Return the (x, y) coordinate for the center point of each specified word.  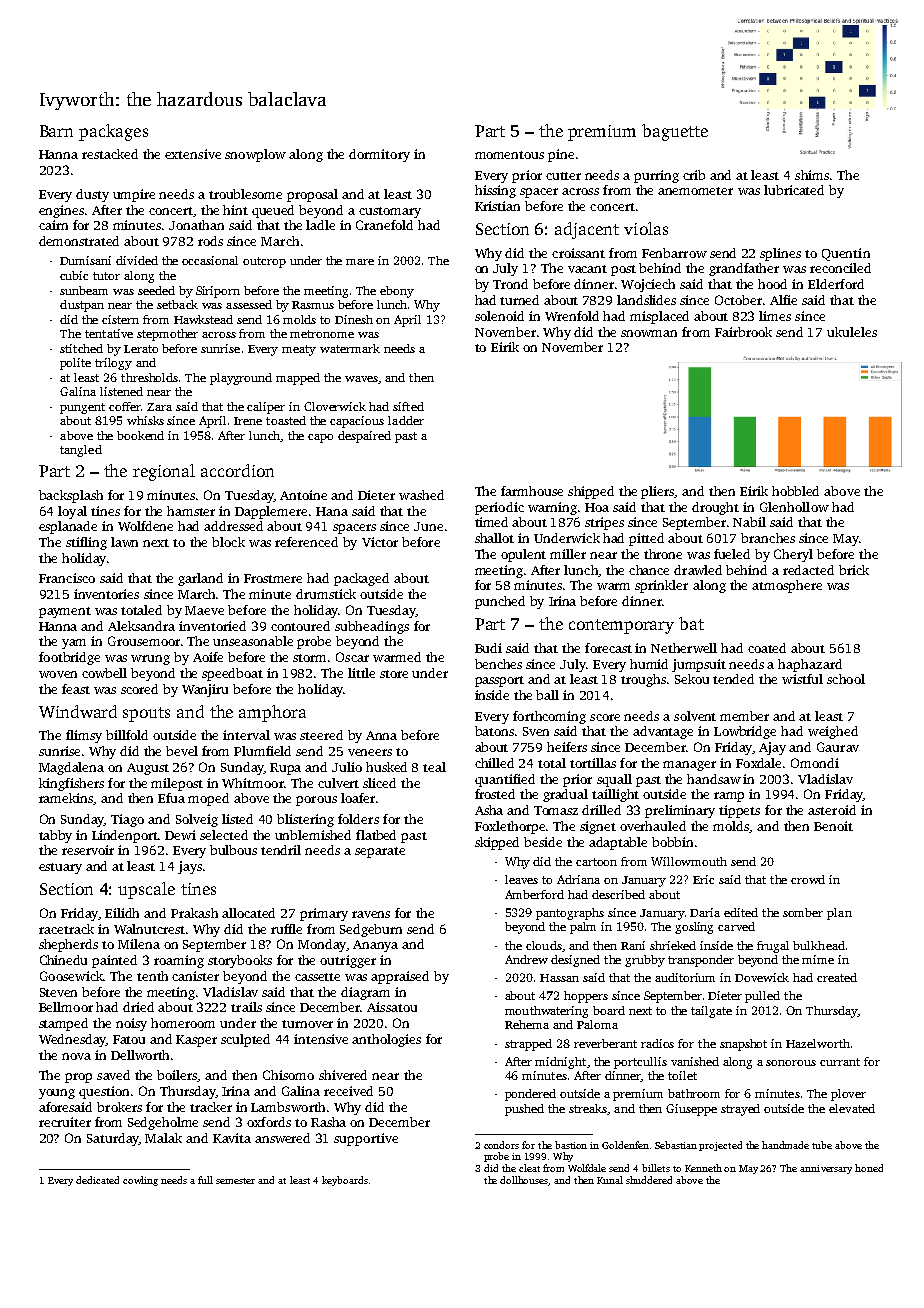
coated (767, 648)
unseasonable (253, 641)
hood (772, 284)
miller (568, 554)
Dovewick (762, 977)
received (348, 1091)
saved (113, 1075)
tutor (106, 276)
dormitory (379, 155)
